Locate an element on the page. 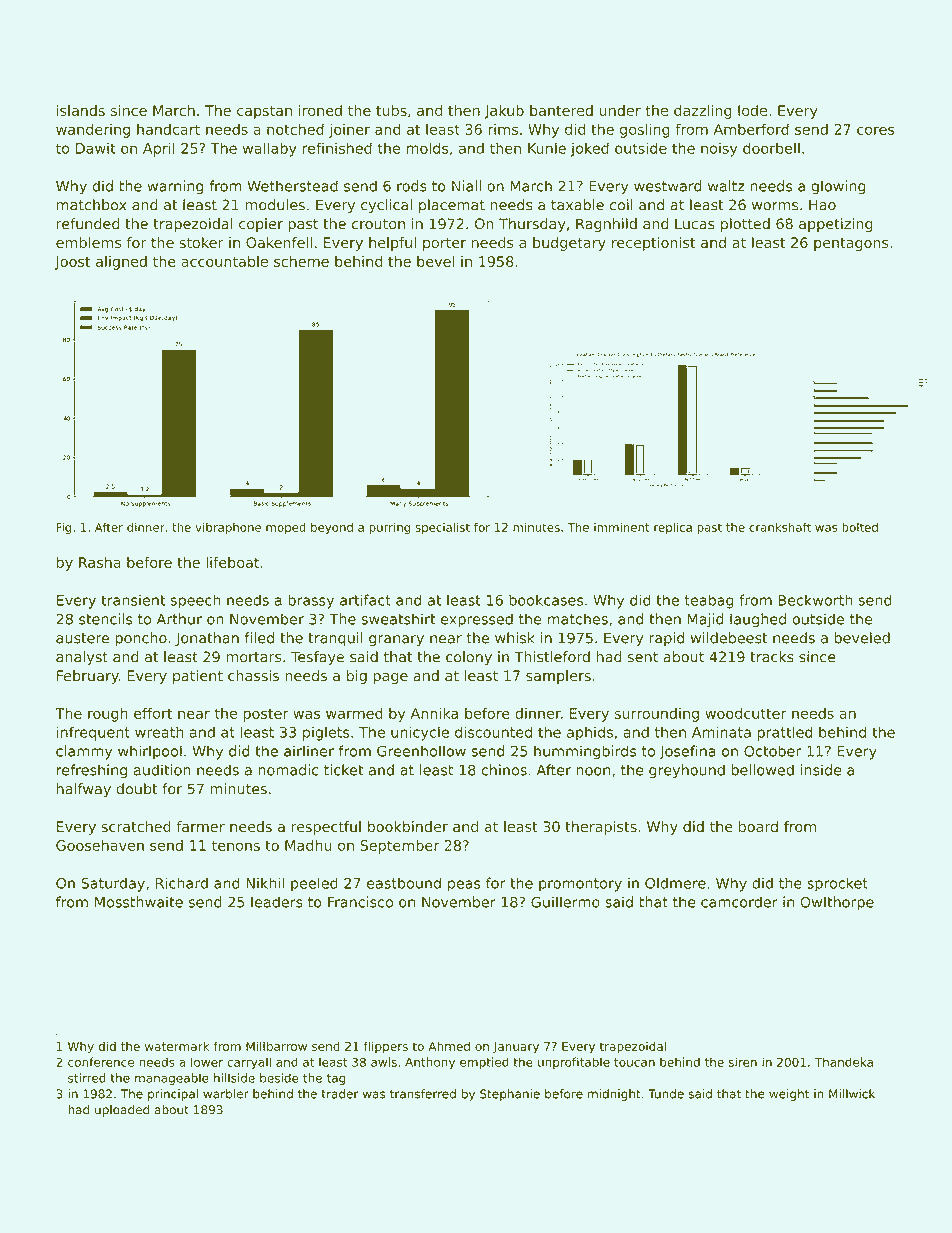  Rasha is located at coordinates (100, 562).
